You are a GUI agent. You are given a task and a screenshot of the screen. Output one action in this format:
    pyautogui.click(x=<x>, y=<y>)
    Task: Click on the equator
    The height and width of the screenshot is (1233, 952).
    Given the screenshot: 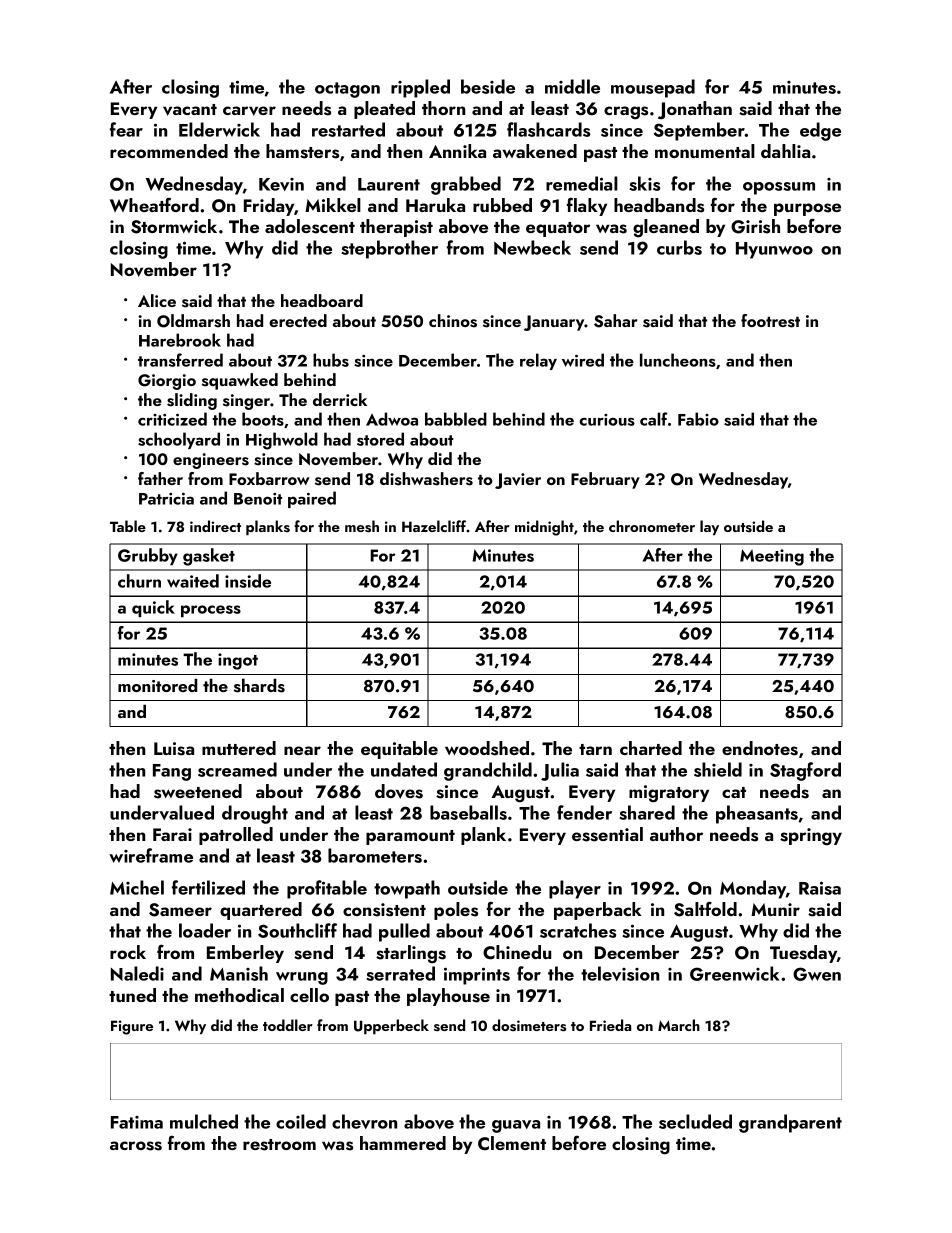 What is the action you would take?
    pyautogui.click(x=558, y=229)
